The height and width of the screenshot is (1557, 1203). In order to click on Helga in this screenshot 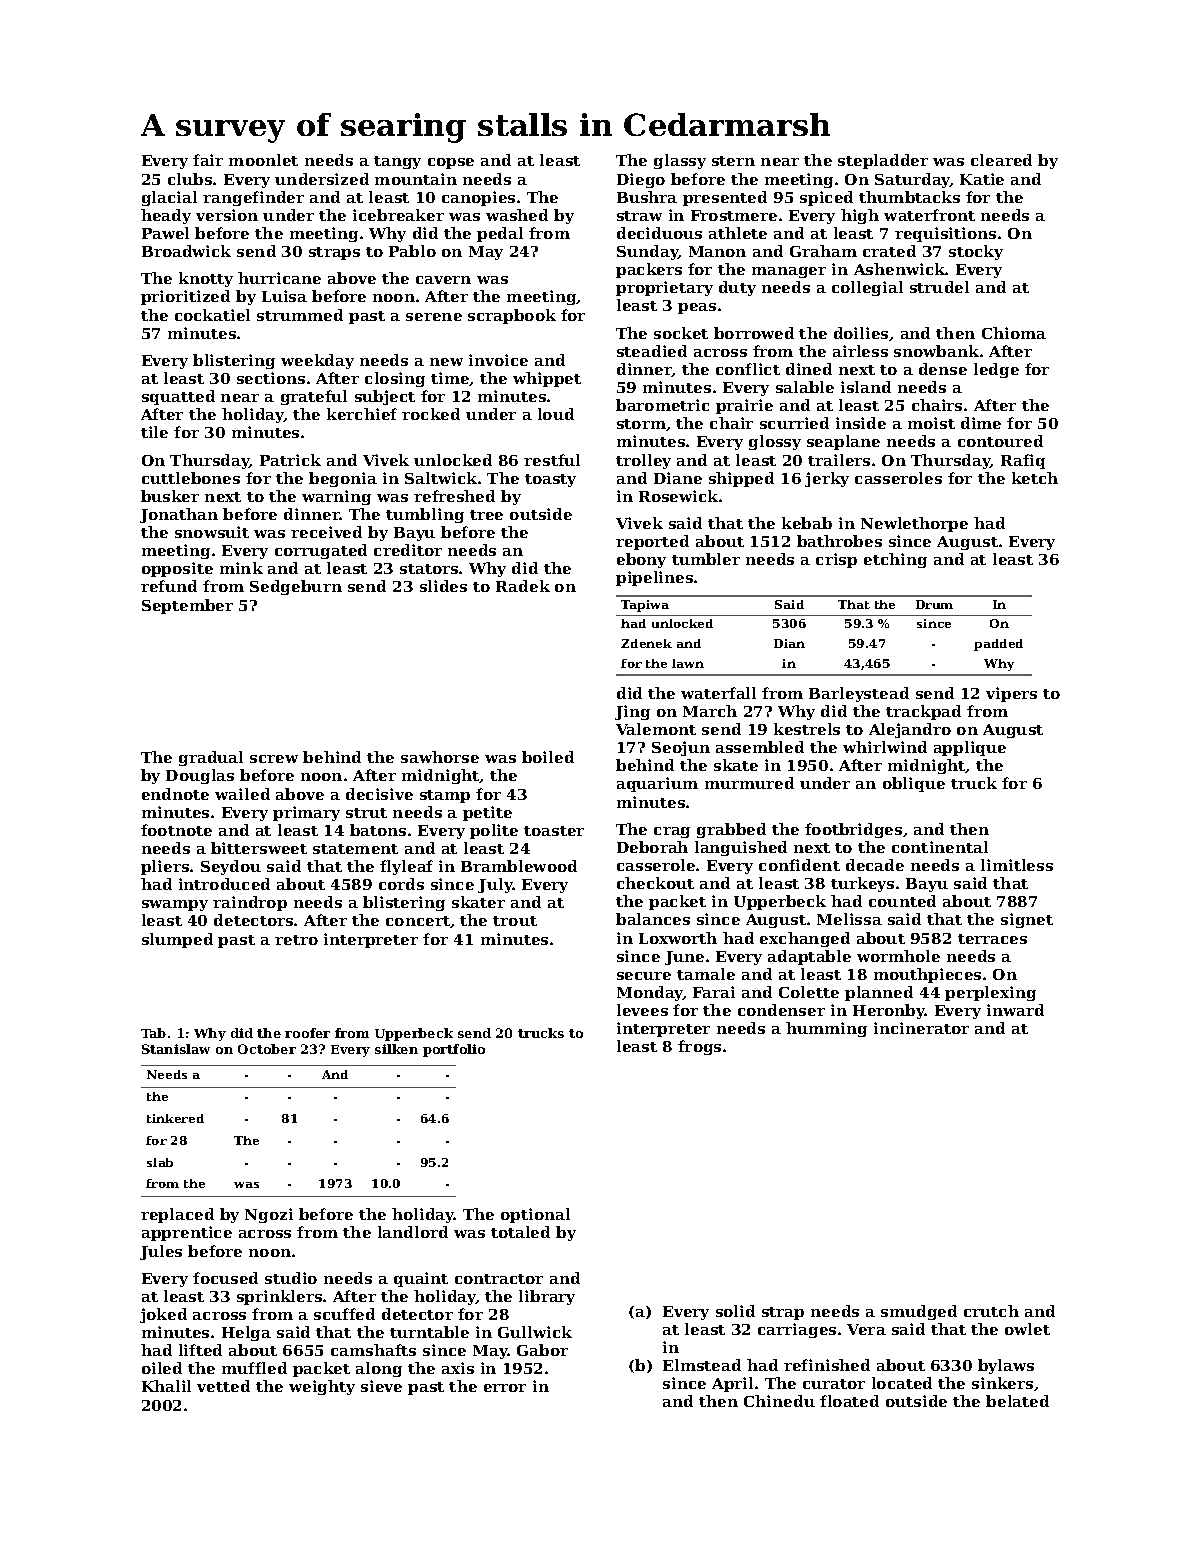, I will do `click(246, 1333)`.
